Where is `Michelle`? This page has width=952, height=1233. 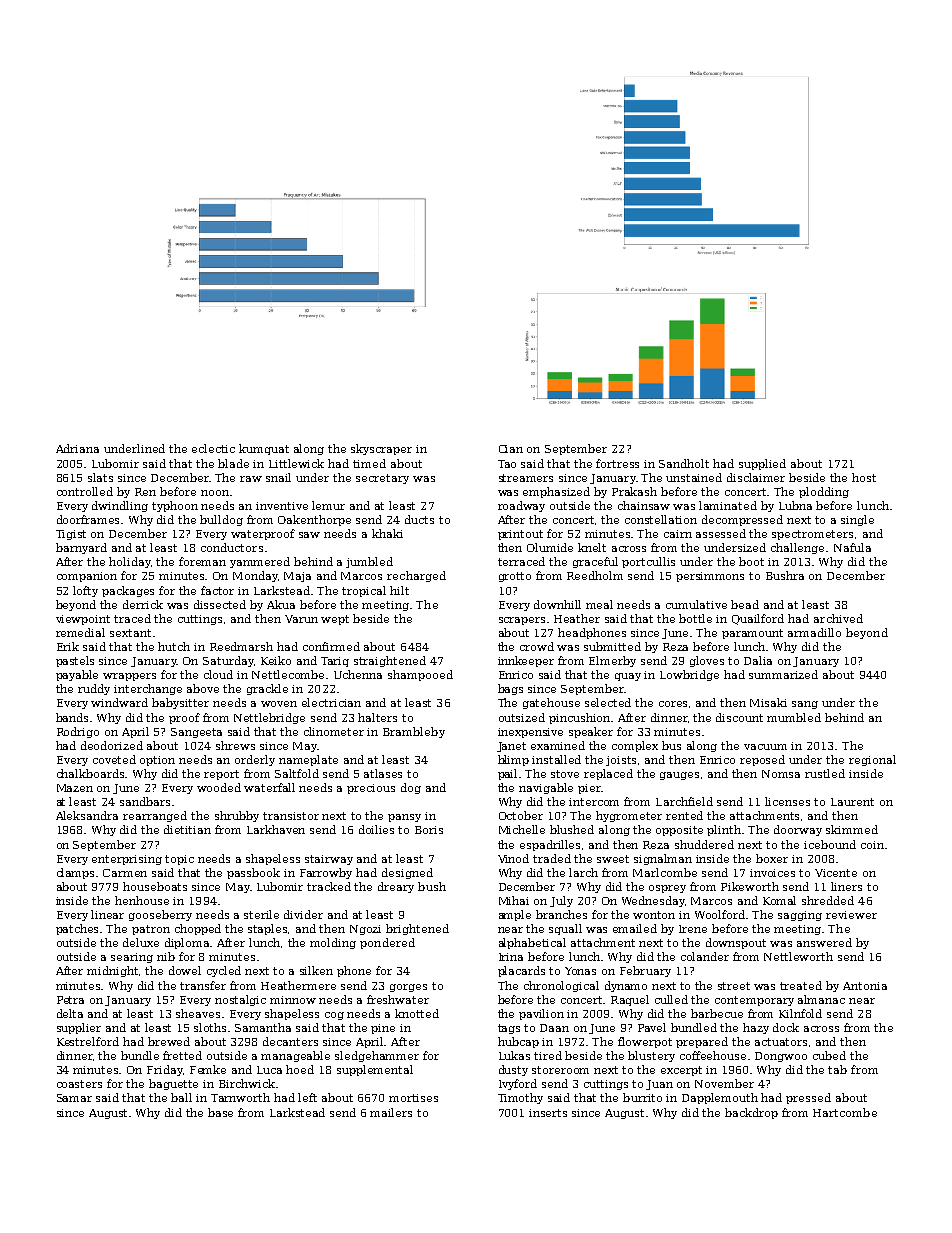 Michelle is located at coordinates (522, 829).
